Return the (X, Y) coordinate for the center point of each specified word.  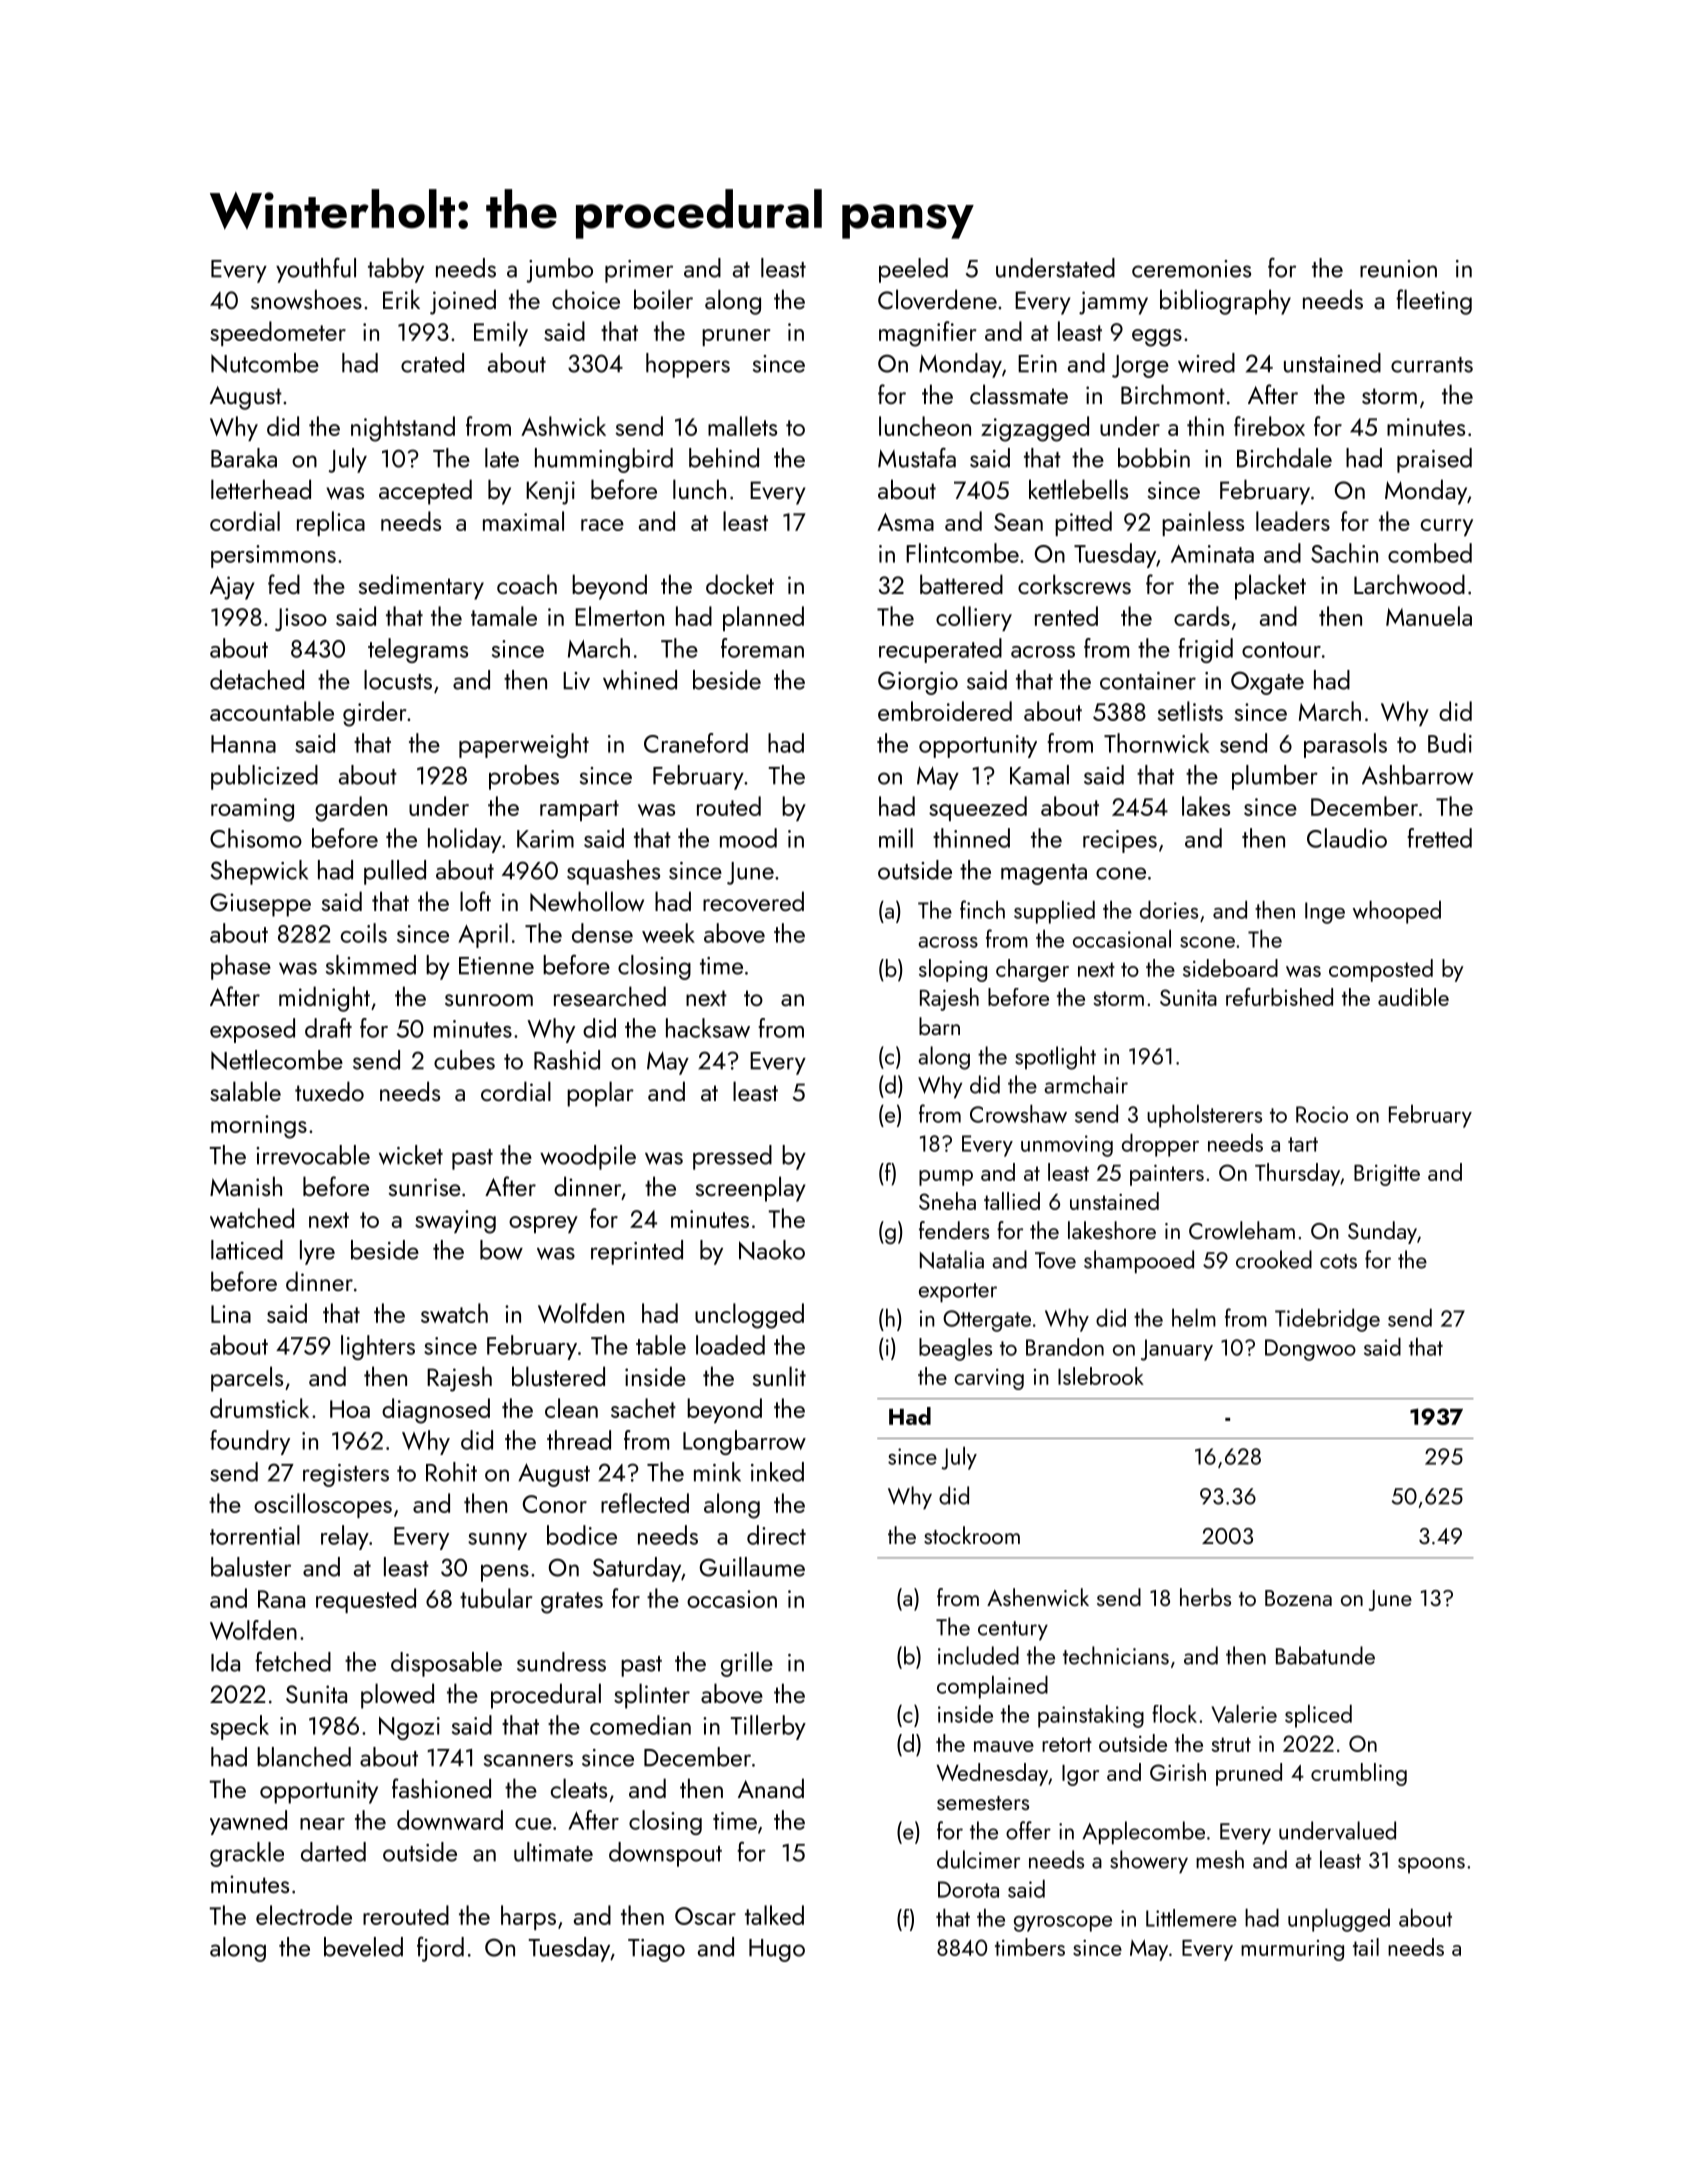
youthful (316, 270)
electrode (304, 1915)
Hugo (777, 1950)
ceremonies (1191, 269)
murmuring (1292, 1950)
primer (639, 271)
